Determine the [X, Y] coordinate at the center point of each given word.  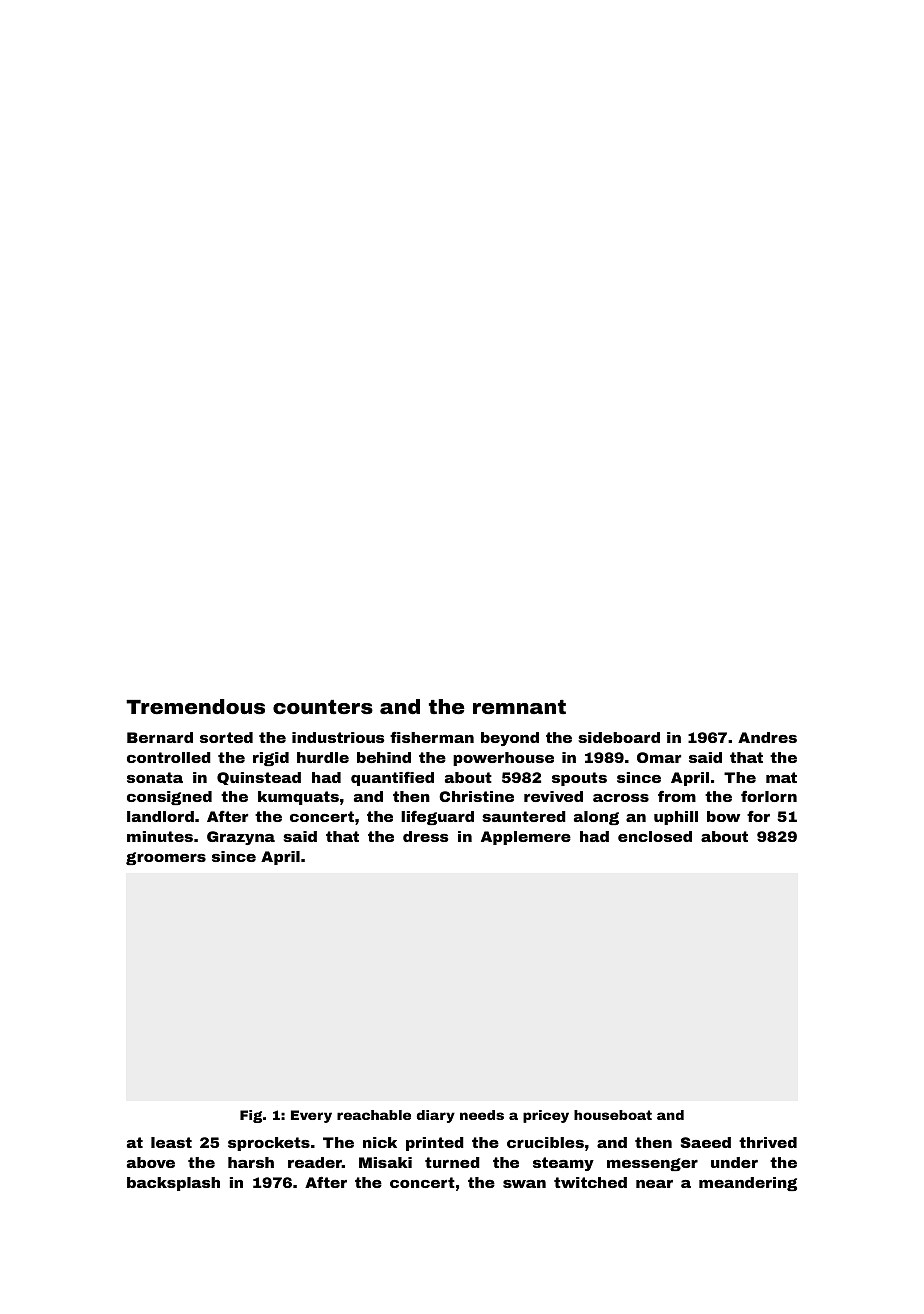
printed [435, 1144]
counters [323, 707]
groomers [166, 858]
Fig [251, 1116]
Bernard [160, 737]
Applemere [526, 838]
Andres [767, 737]
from [677, 796]
